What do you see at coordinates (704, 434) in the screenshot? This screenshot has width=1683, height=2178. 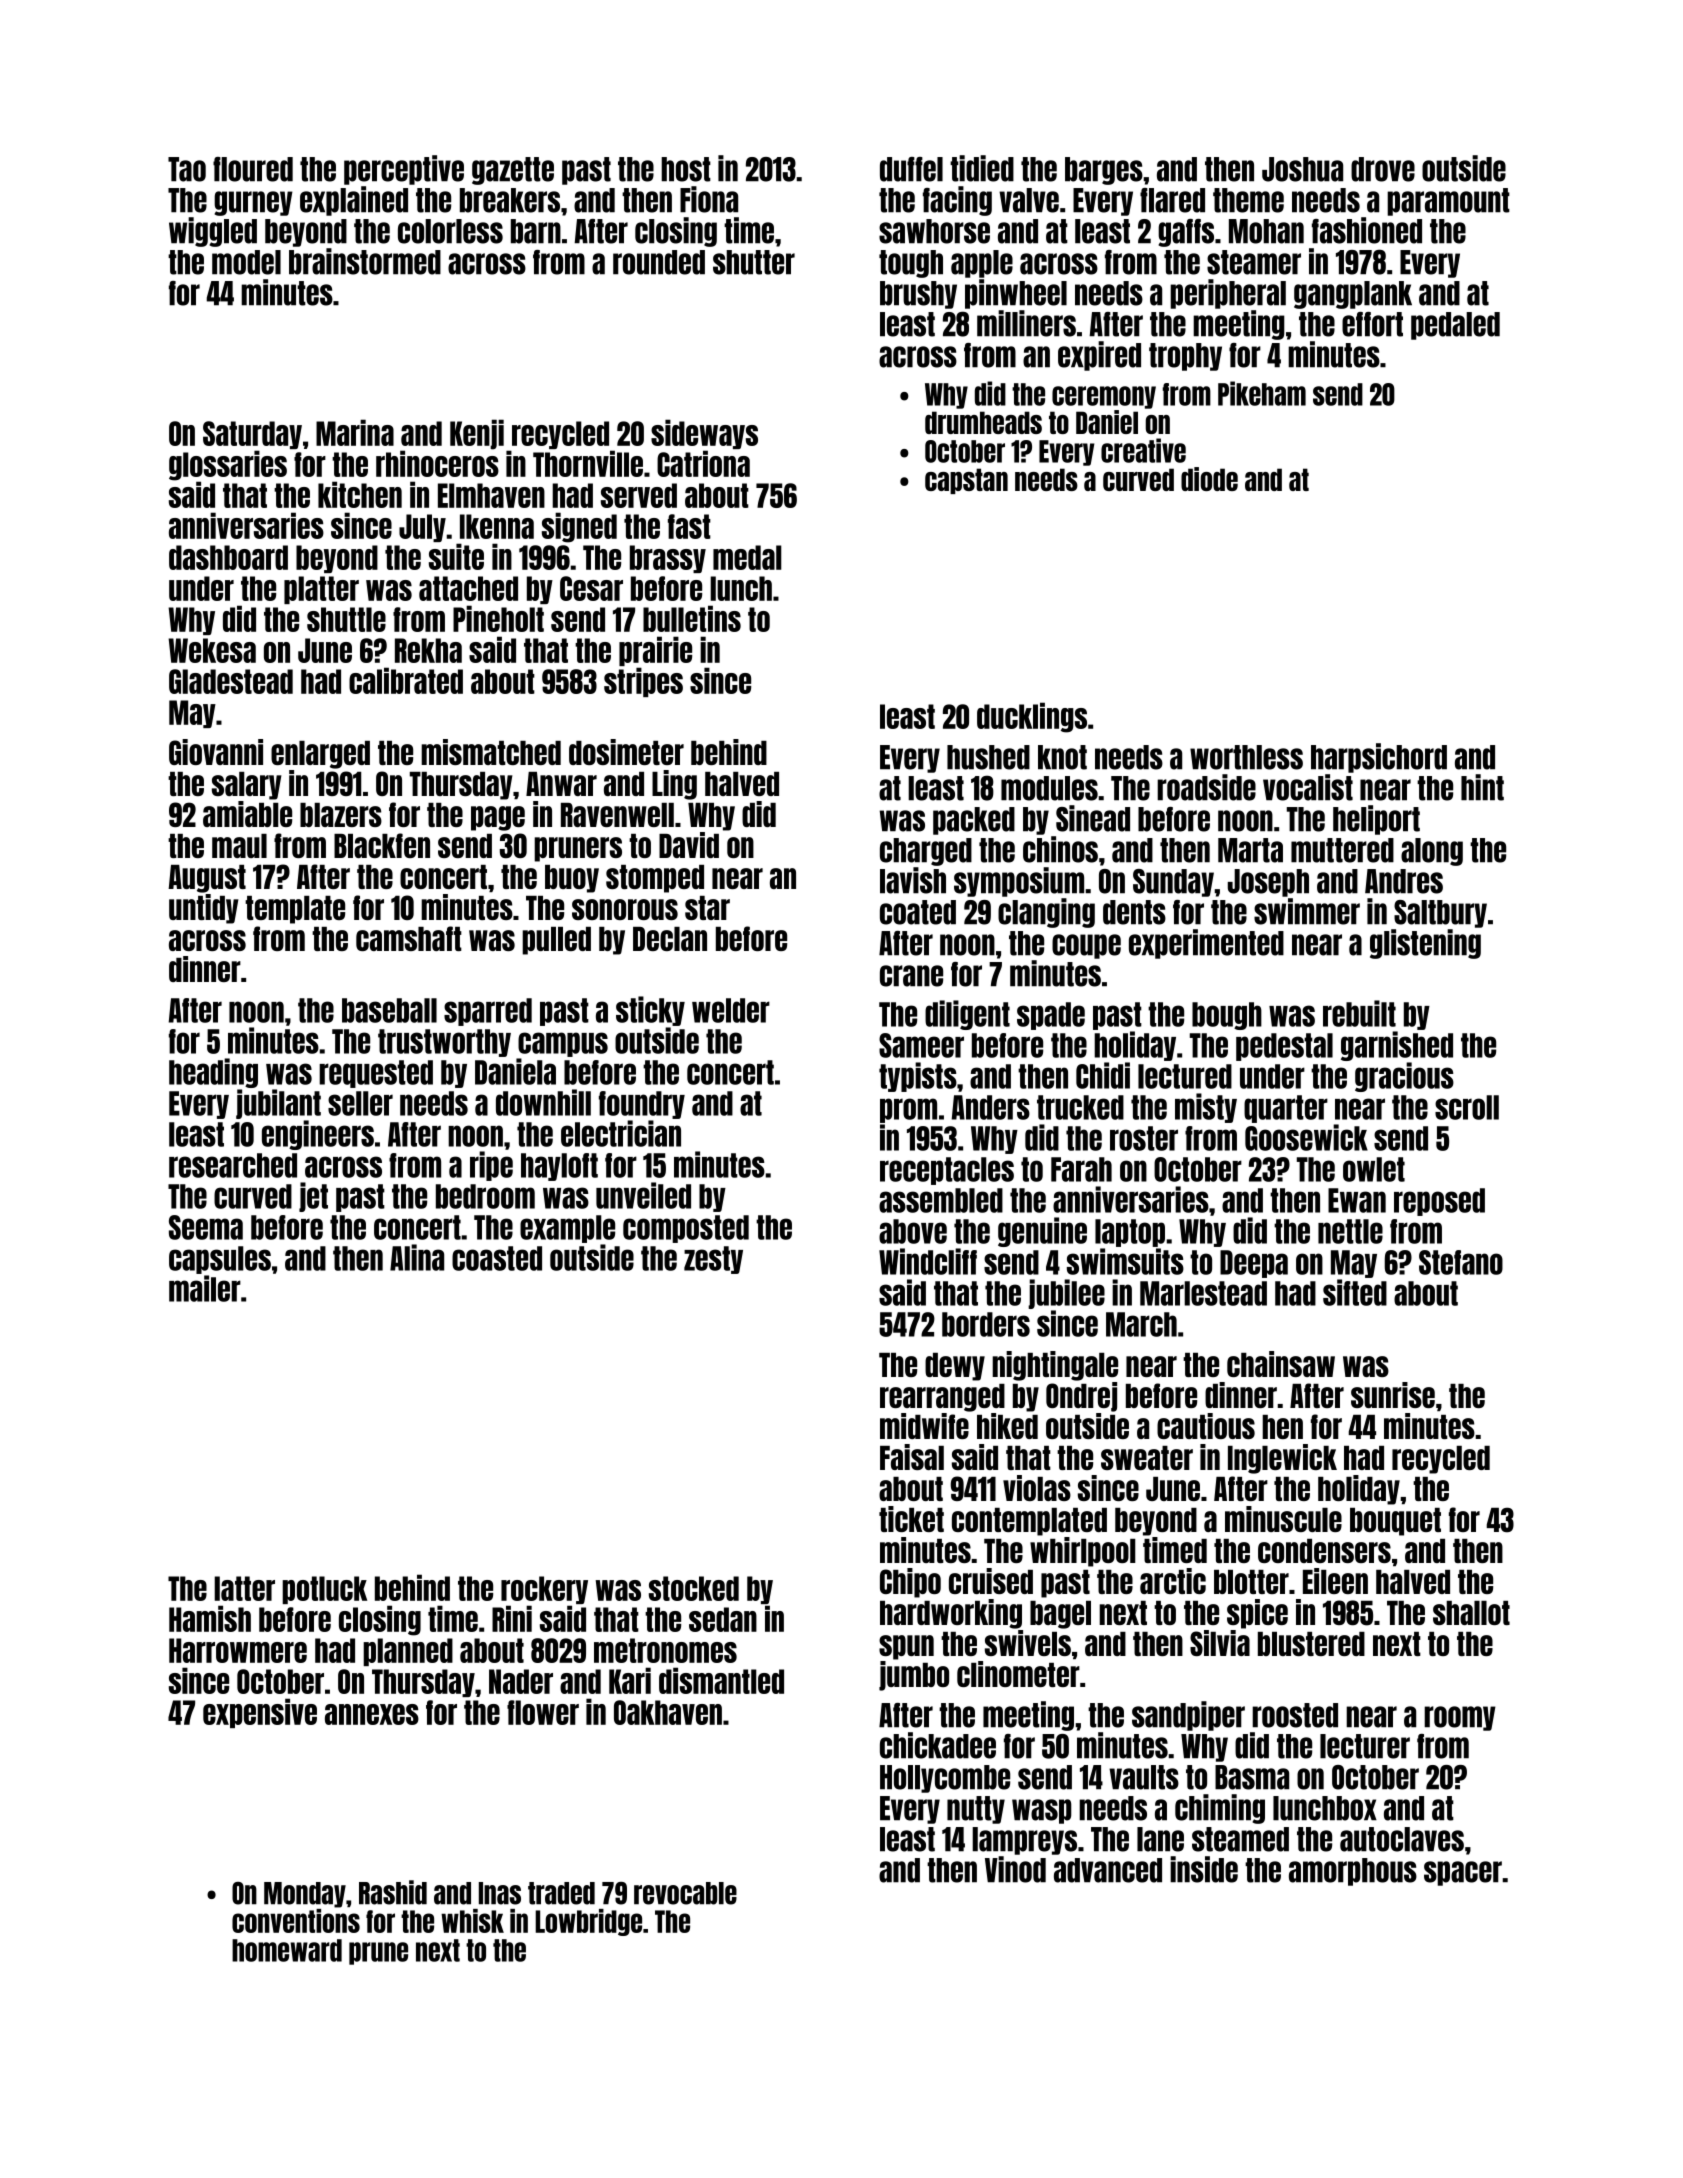 I see `sideways` at bounding box center [704, 434].
